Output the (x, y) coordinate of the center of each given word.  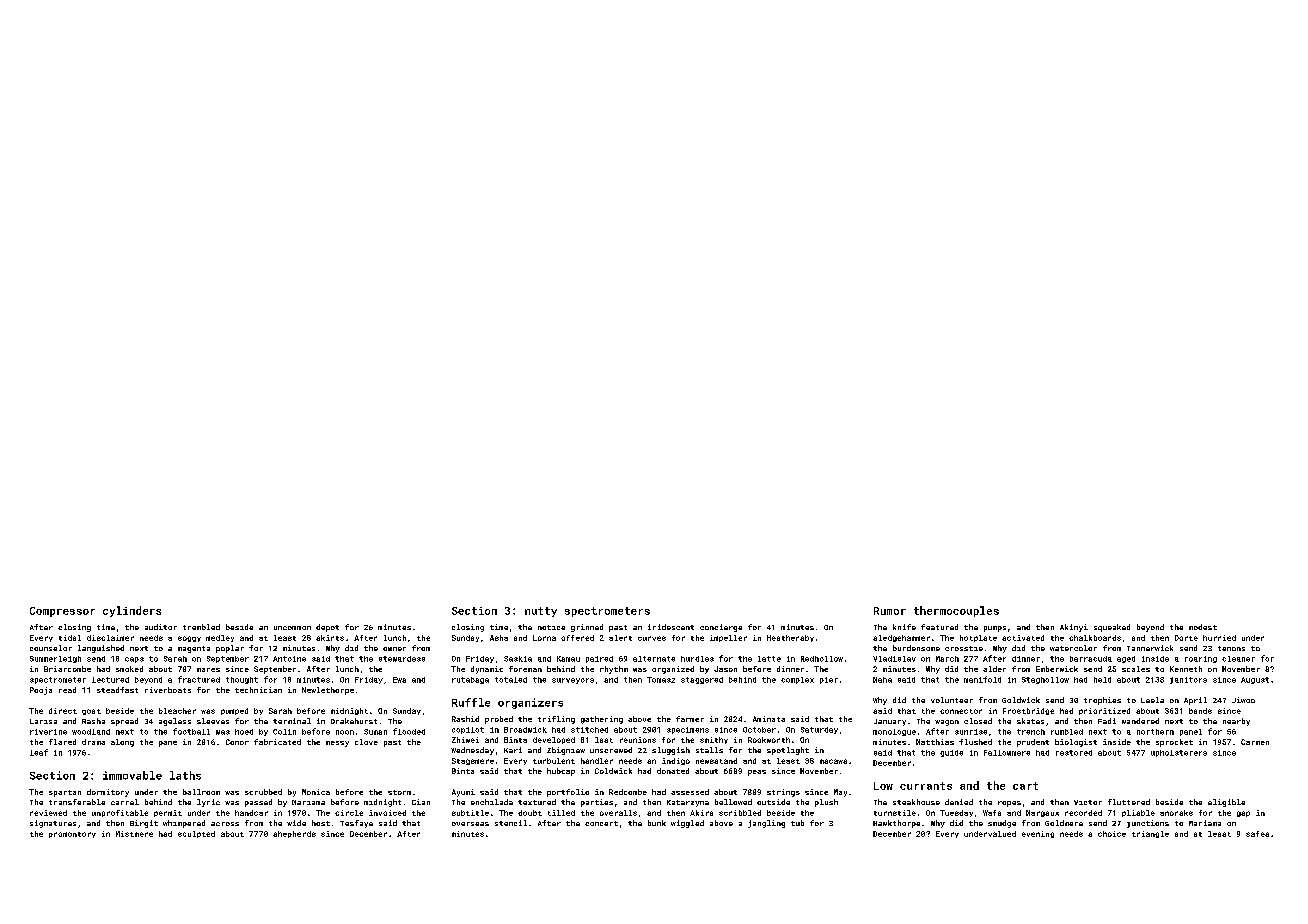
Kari (513, 750)
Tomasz (661, 680)
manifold (982, 679)
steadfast (117, 690)
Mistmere (134, 834)
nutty (541, 612)
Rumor (890, 611)
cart (1025, 786)
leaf (39, 752)
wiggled (687, 824)
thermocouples (956, 611)
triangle (1150, 834)
